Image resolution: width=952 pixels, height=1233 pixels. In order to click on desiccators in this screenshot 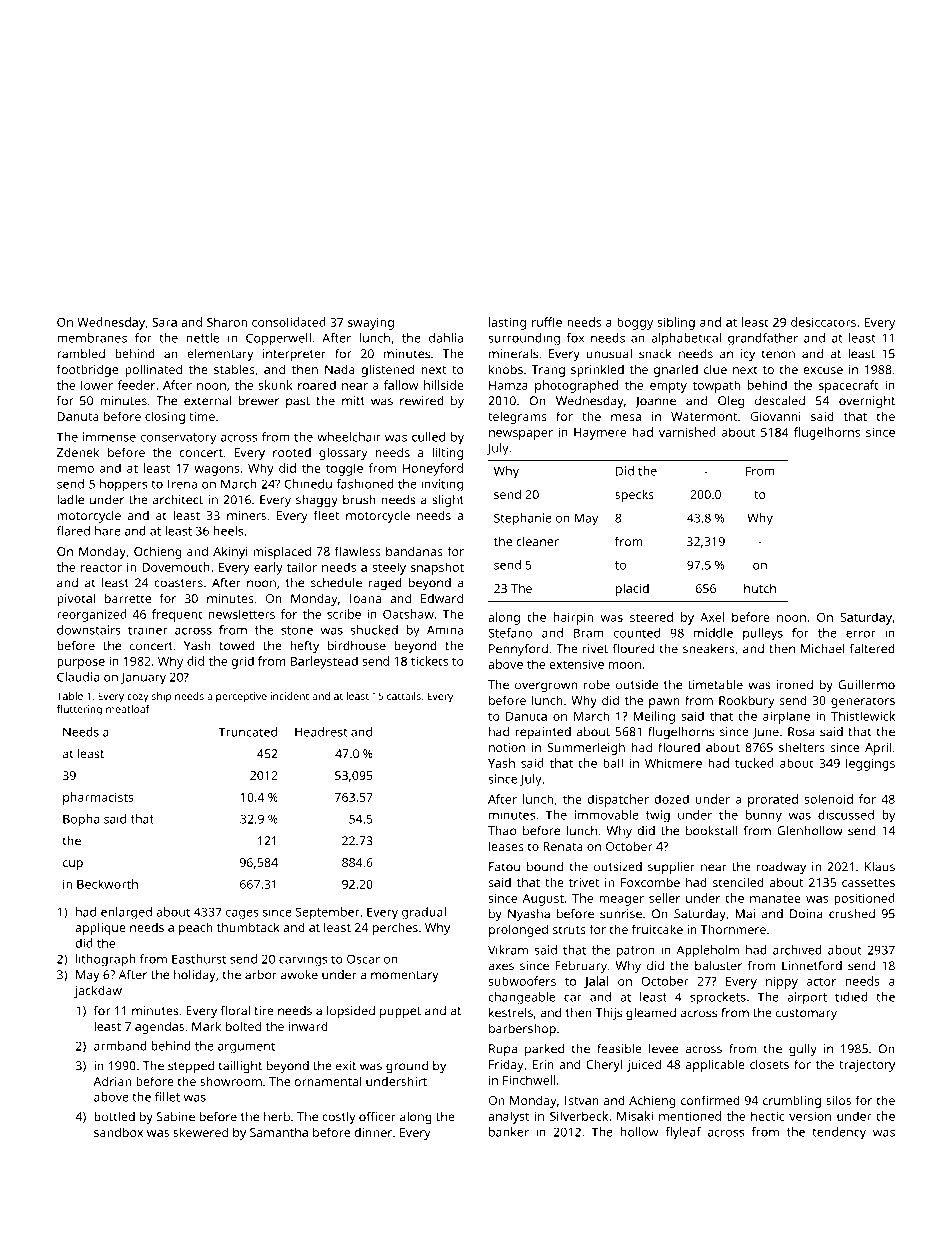, I will do `click(823, 322)`.
